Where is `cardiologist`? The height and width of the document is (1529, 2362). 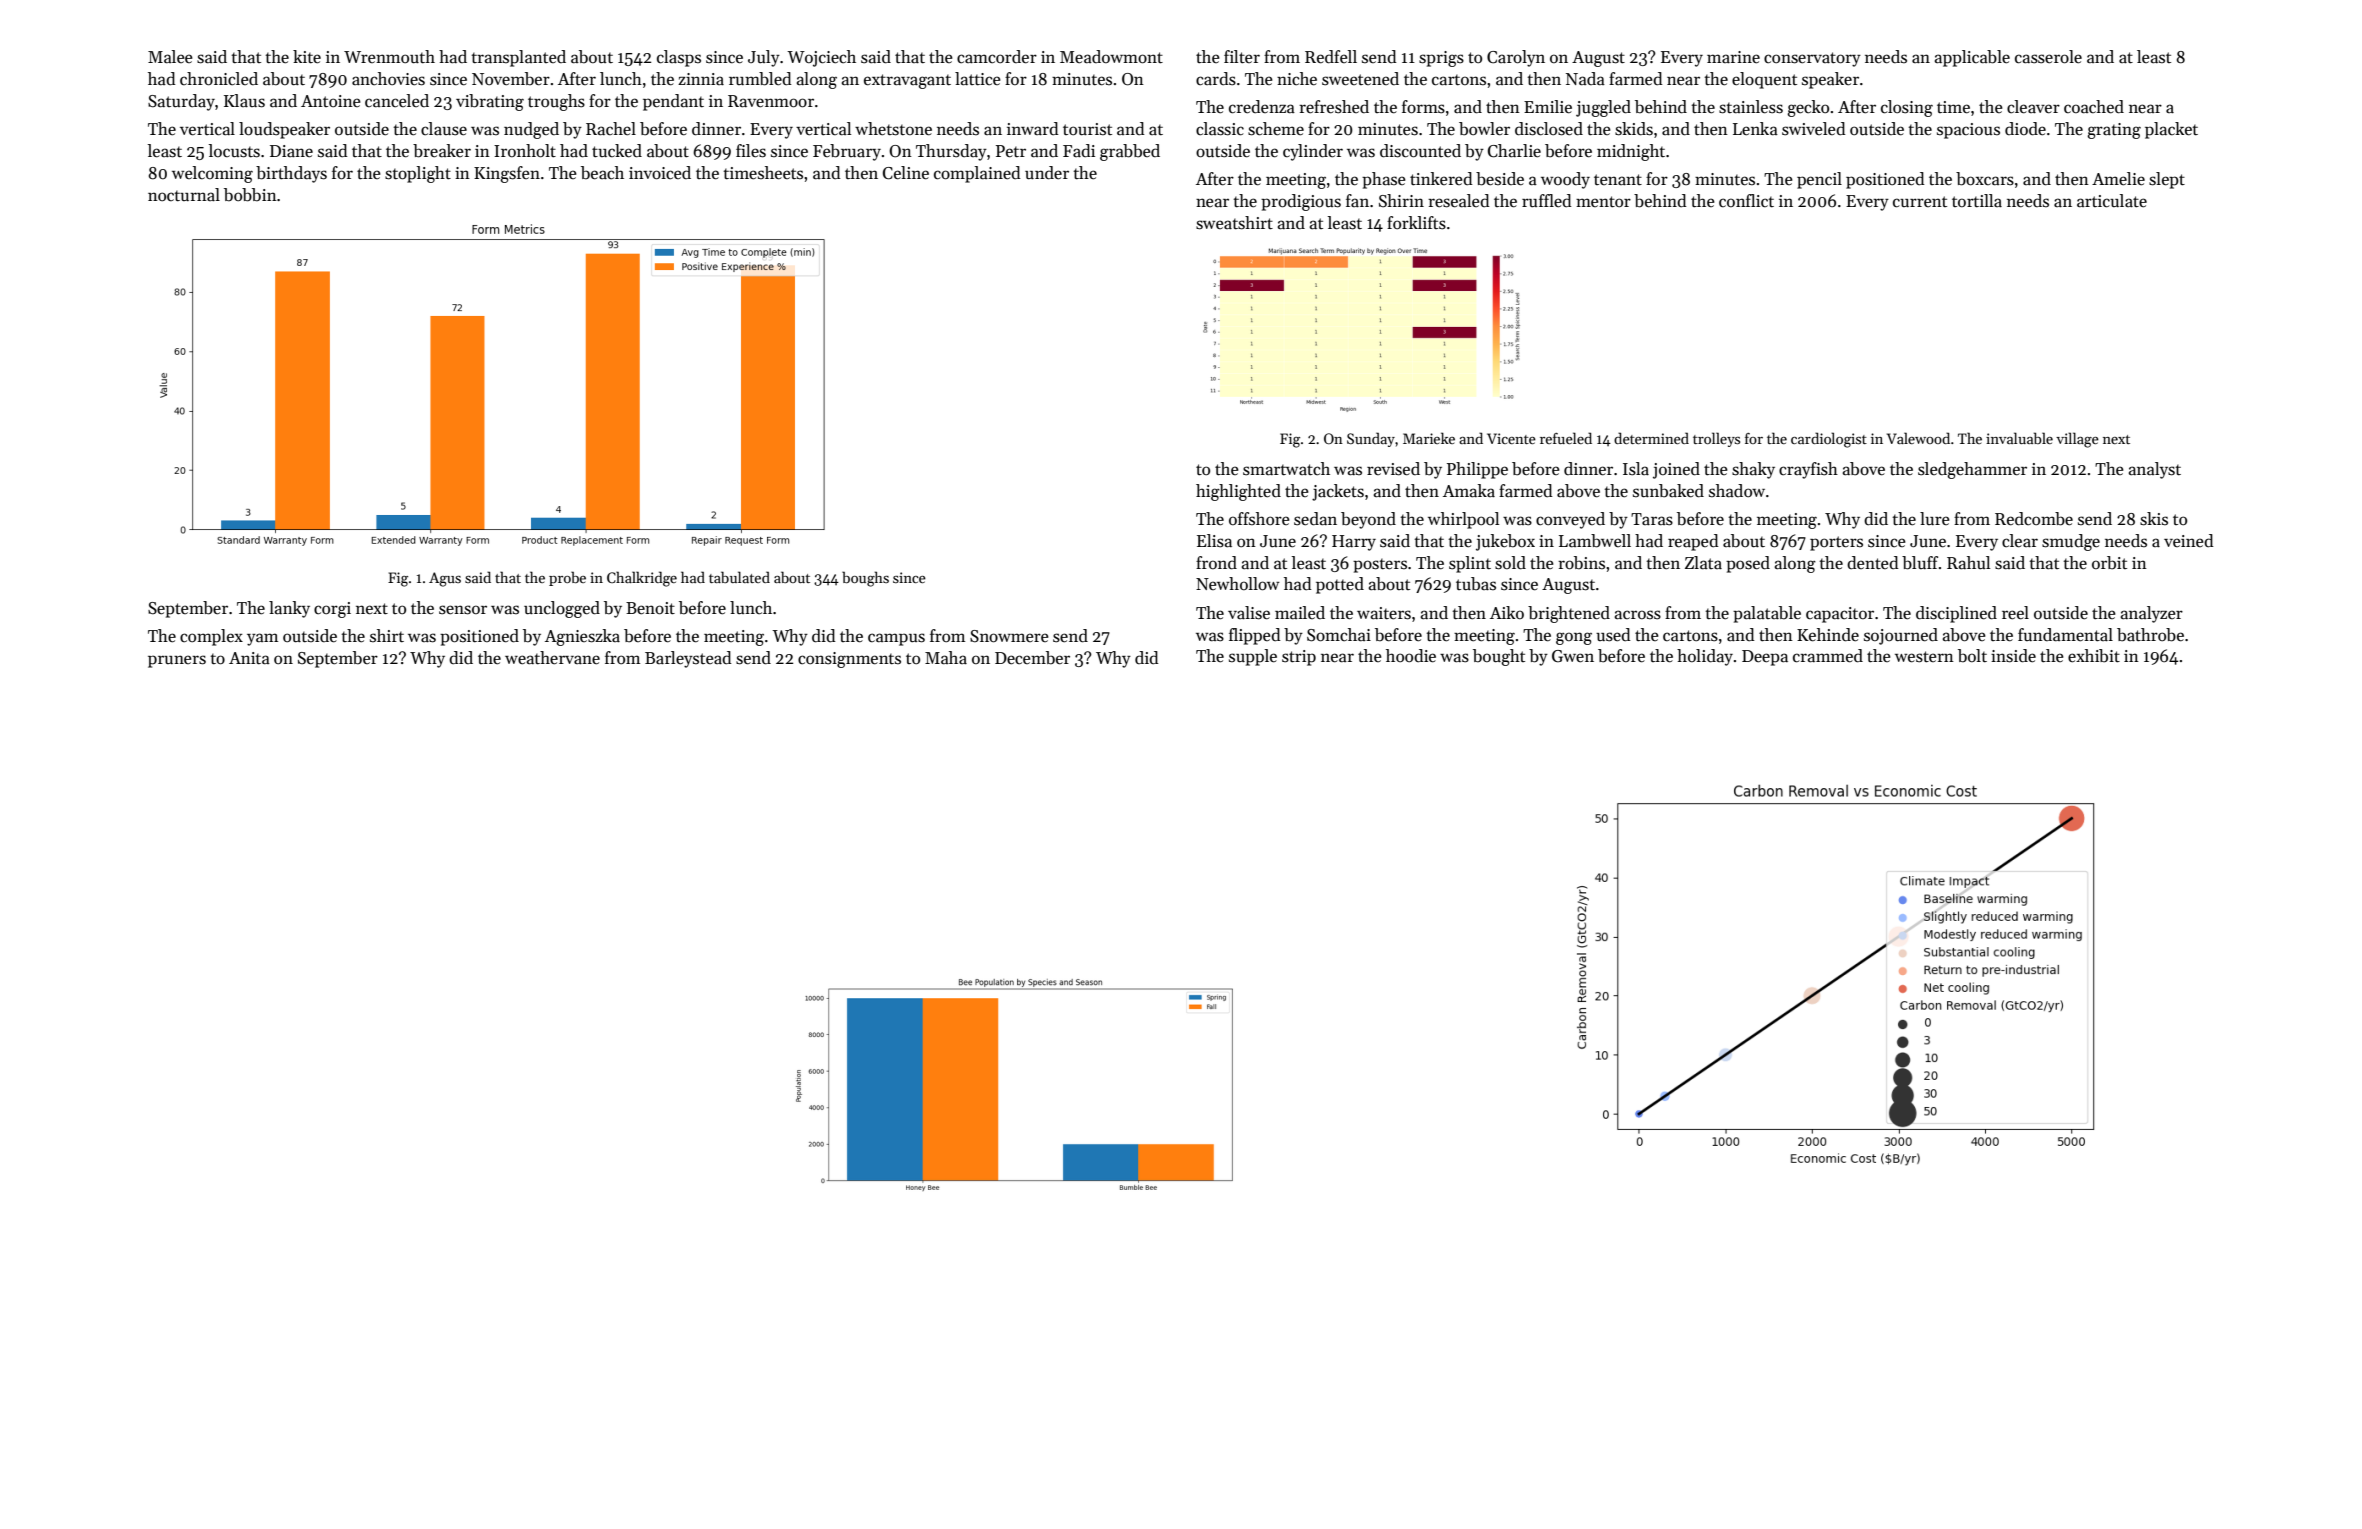 cardiologist is located at coordinates (1829, 440).
